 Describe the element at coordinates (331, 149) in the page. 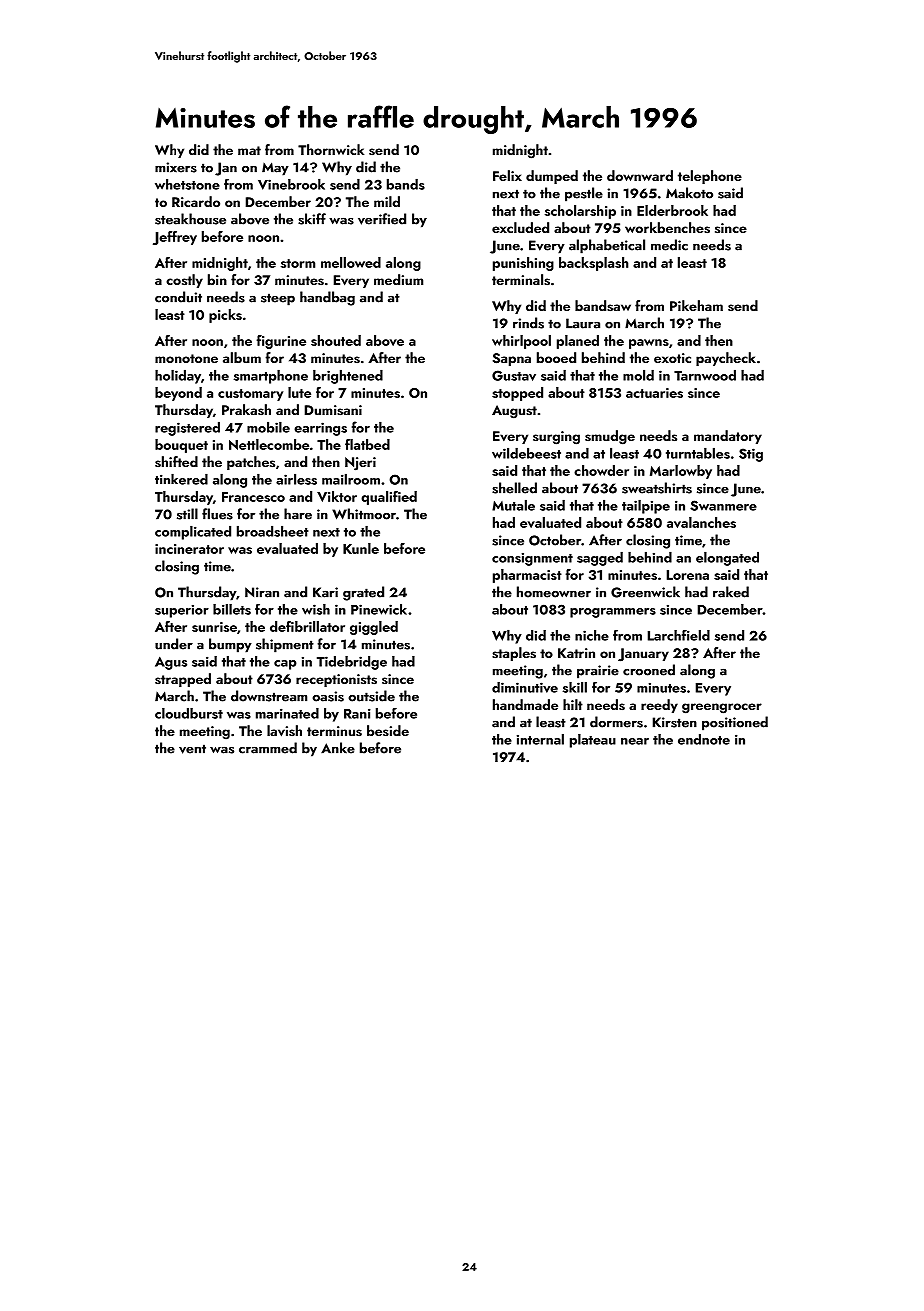

I see `Thornwick` at that location.
